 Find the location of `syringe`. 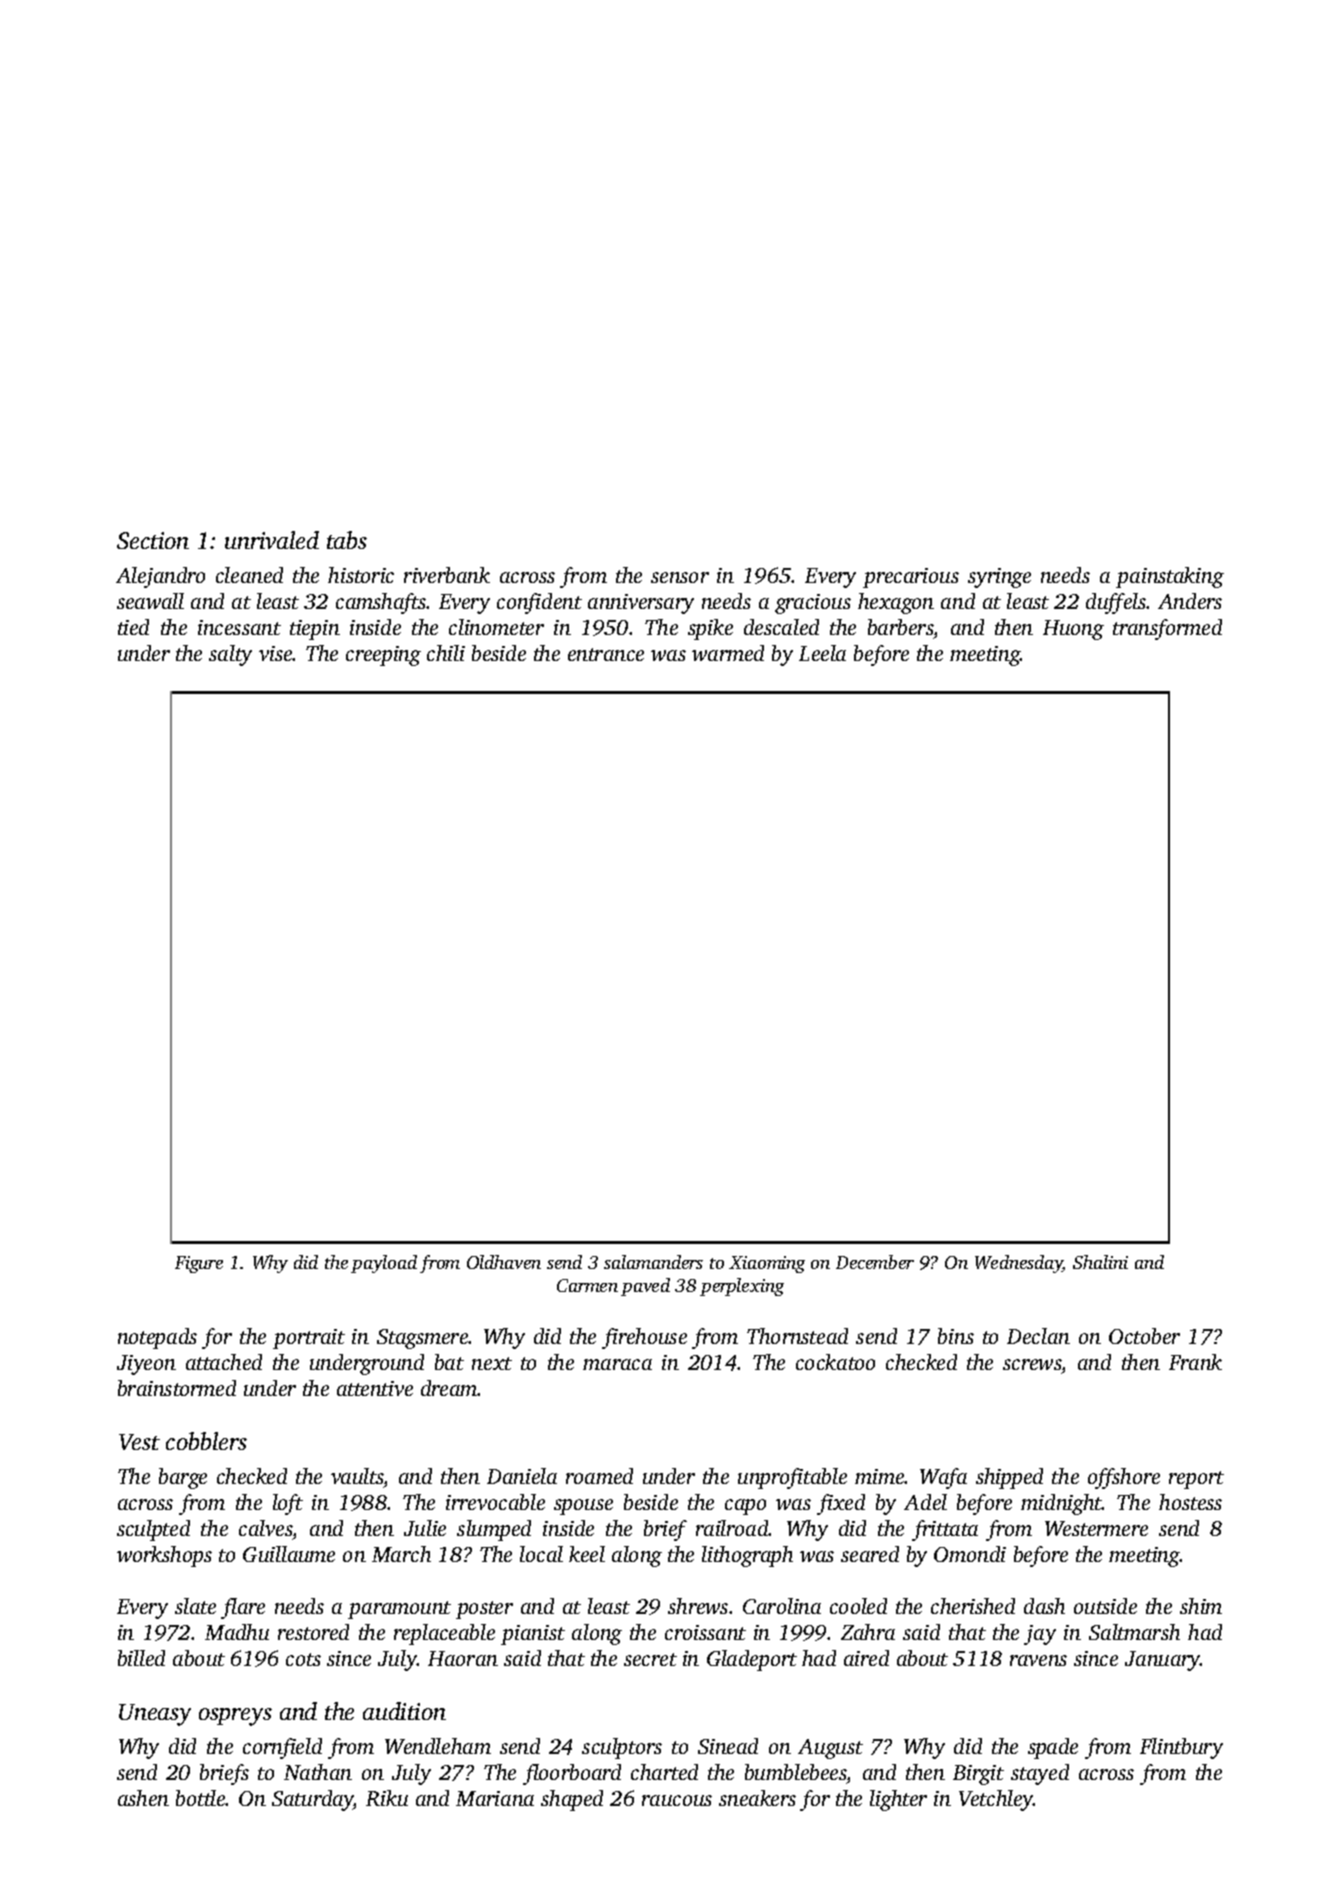

syringe is located at coordinates (999, 578).
